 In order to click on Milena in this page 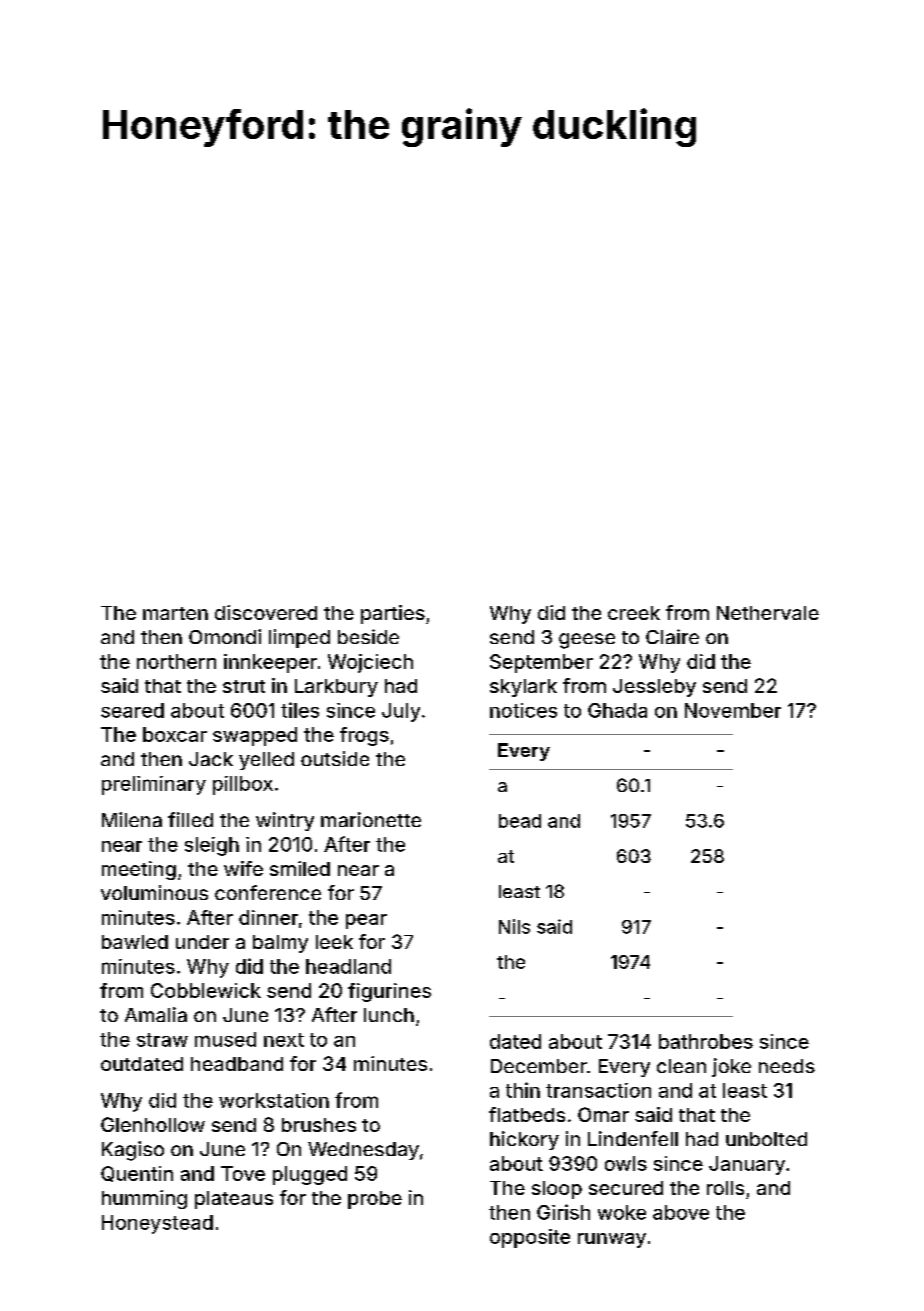, I will do `click(132, 819)`.
